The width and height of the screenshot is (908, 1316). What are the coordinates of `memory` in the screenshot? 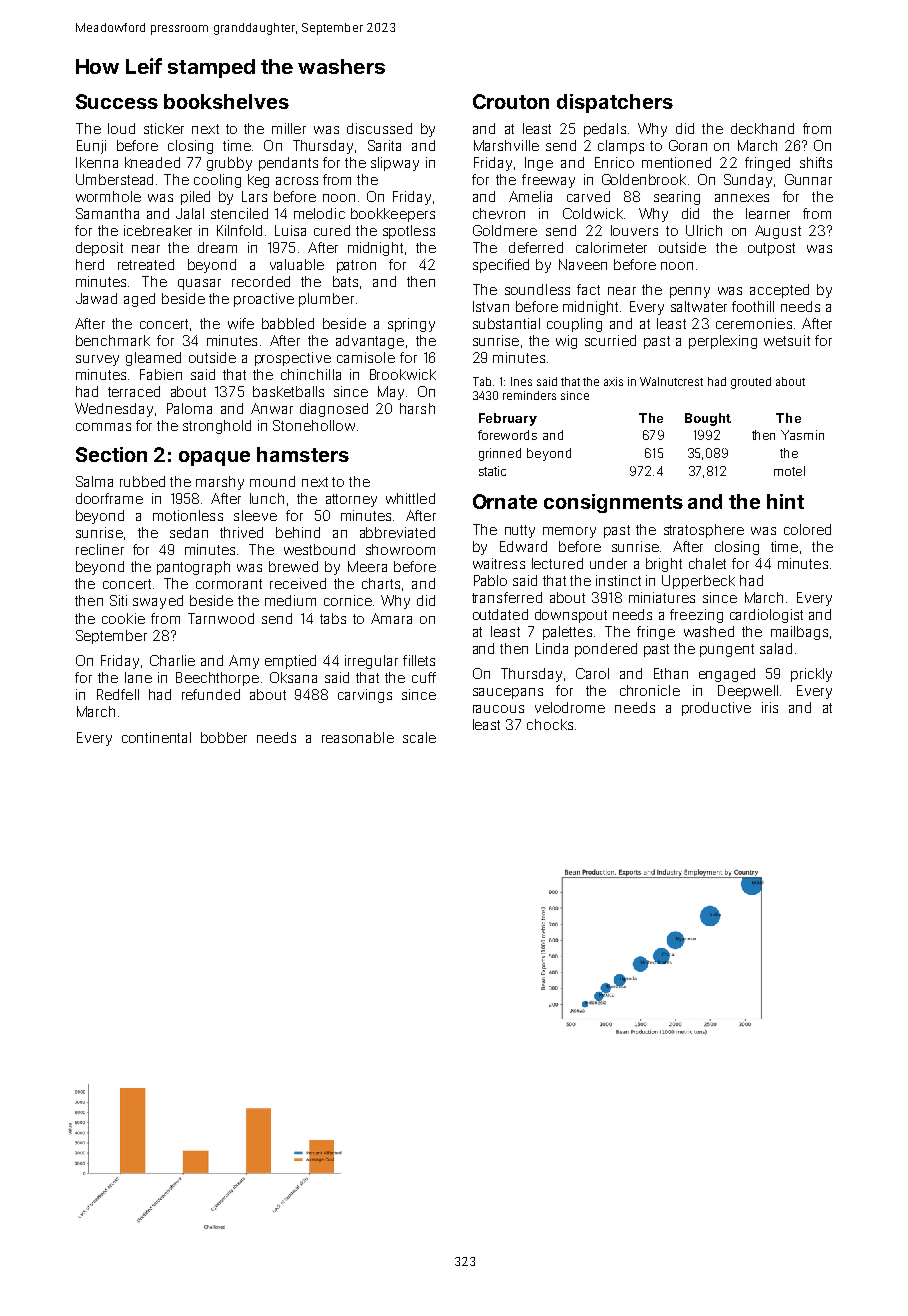 It's located at (569, 532).
